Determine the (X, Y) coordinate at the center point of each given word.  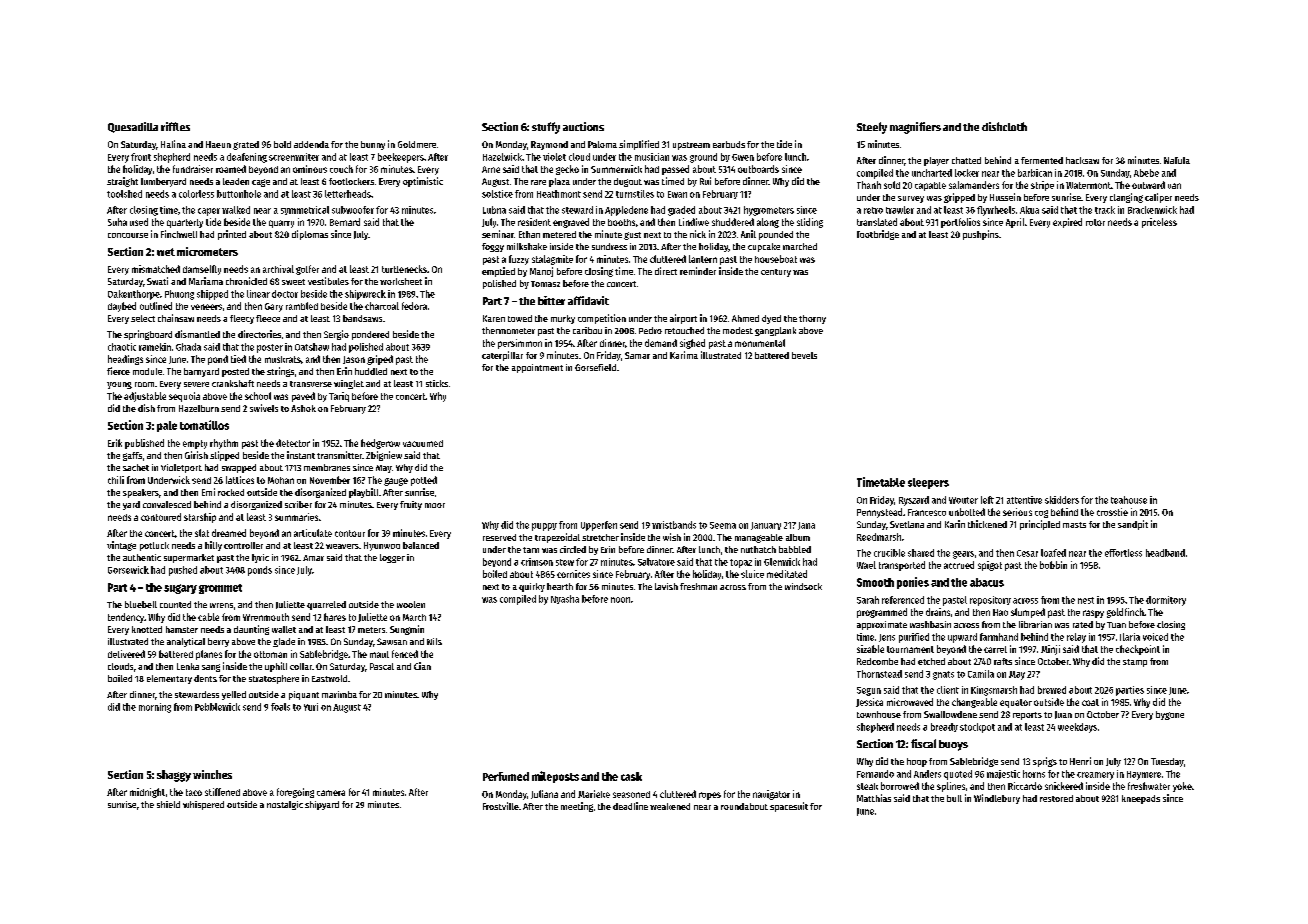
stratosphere (274, 679)
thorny (812, 319)
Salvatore (656, 562)
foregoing (295, 793)
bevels (804, 355)
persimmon (520, 344)
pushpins (981, 235)
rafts (1003, 661)
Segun (869, 691)
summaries (296, 517)
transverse (311, 384)
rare (538, 182)
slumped (1028, 613)
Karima (684, 355)
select (143, 318)
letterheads (348, 194)
